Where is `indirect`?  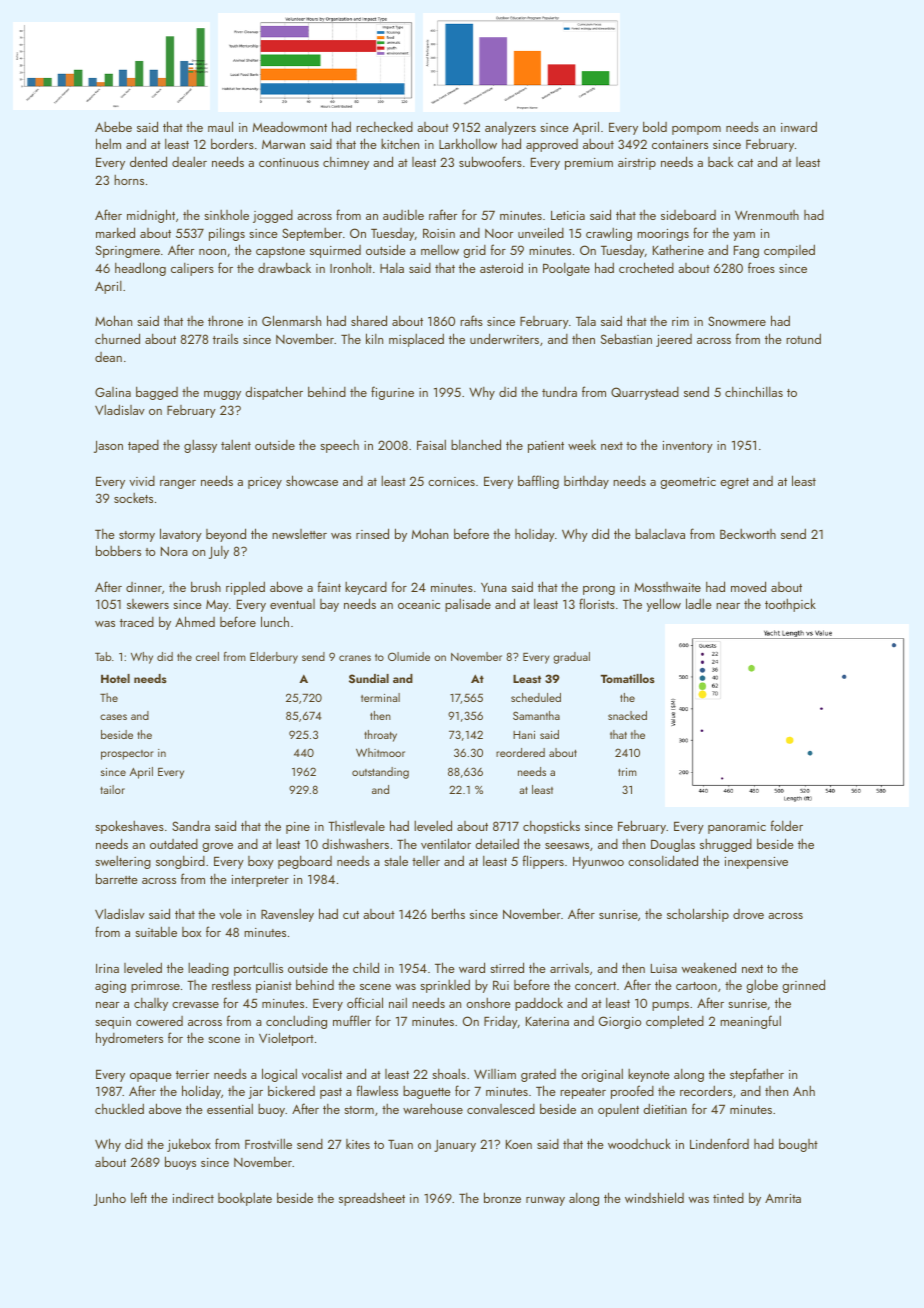
indirect is located at coordinates (193, 1198).
